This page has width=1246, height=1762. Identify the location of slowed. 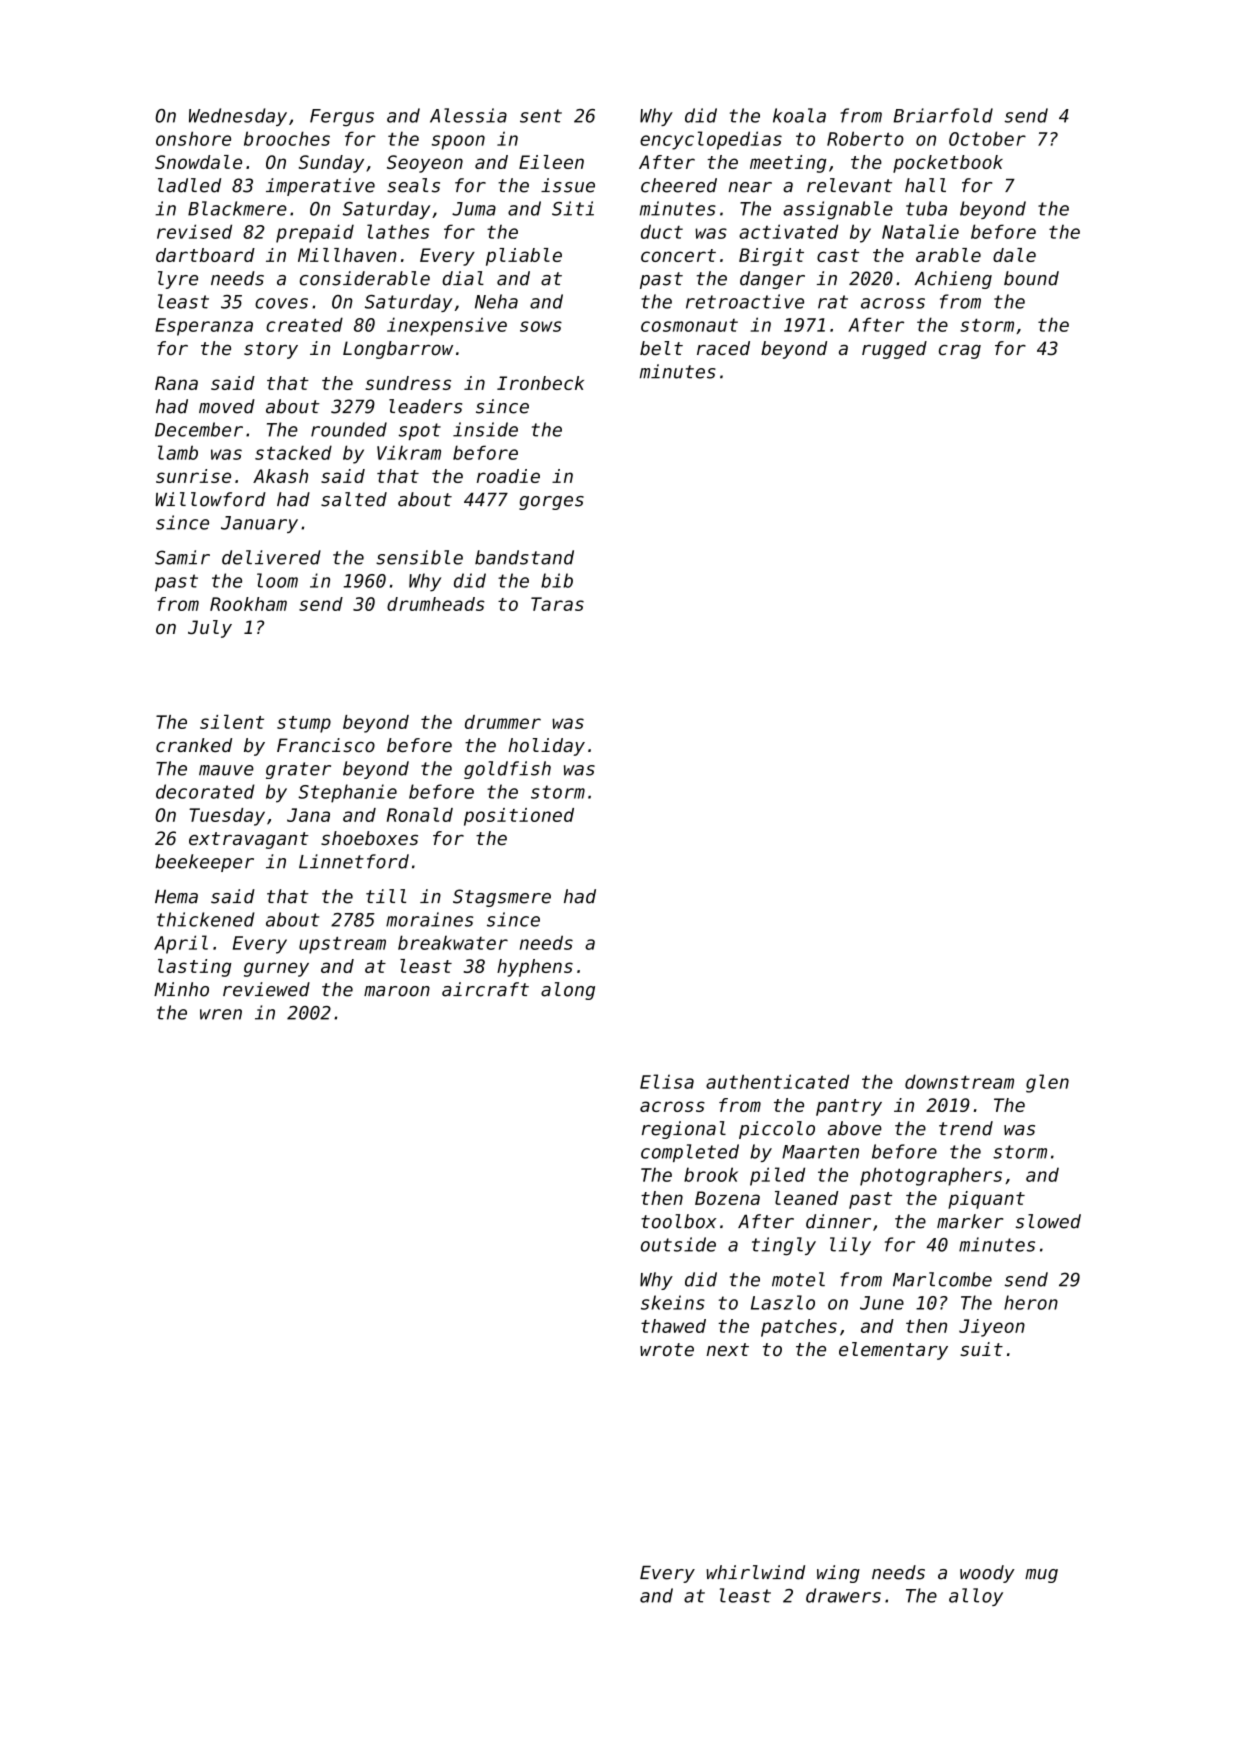
(1048, 1221).
